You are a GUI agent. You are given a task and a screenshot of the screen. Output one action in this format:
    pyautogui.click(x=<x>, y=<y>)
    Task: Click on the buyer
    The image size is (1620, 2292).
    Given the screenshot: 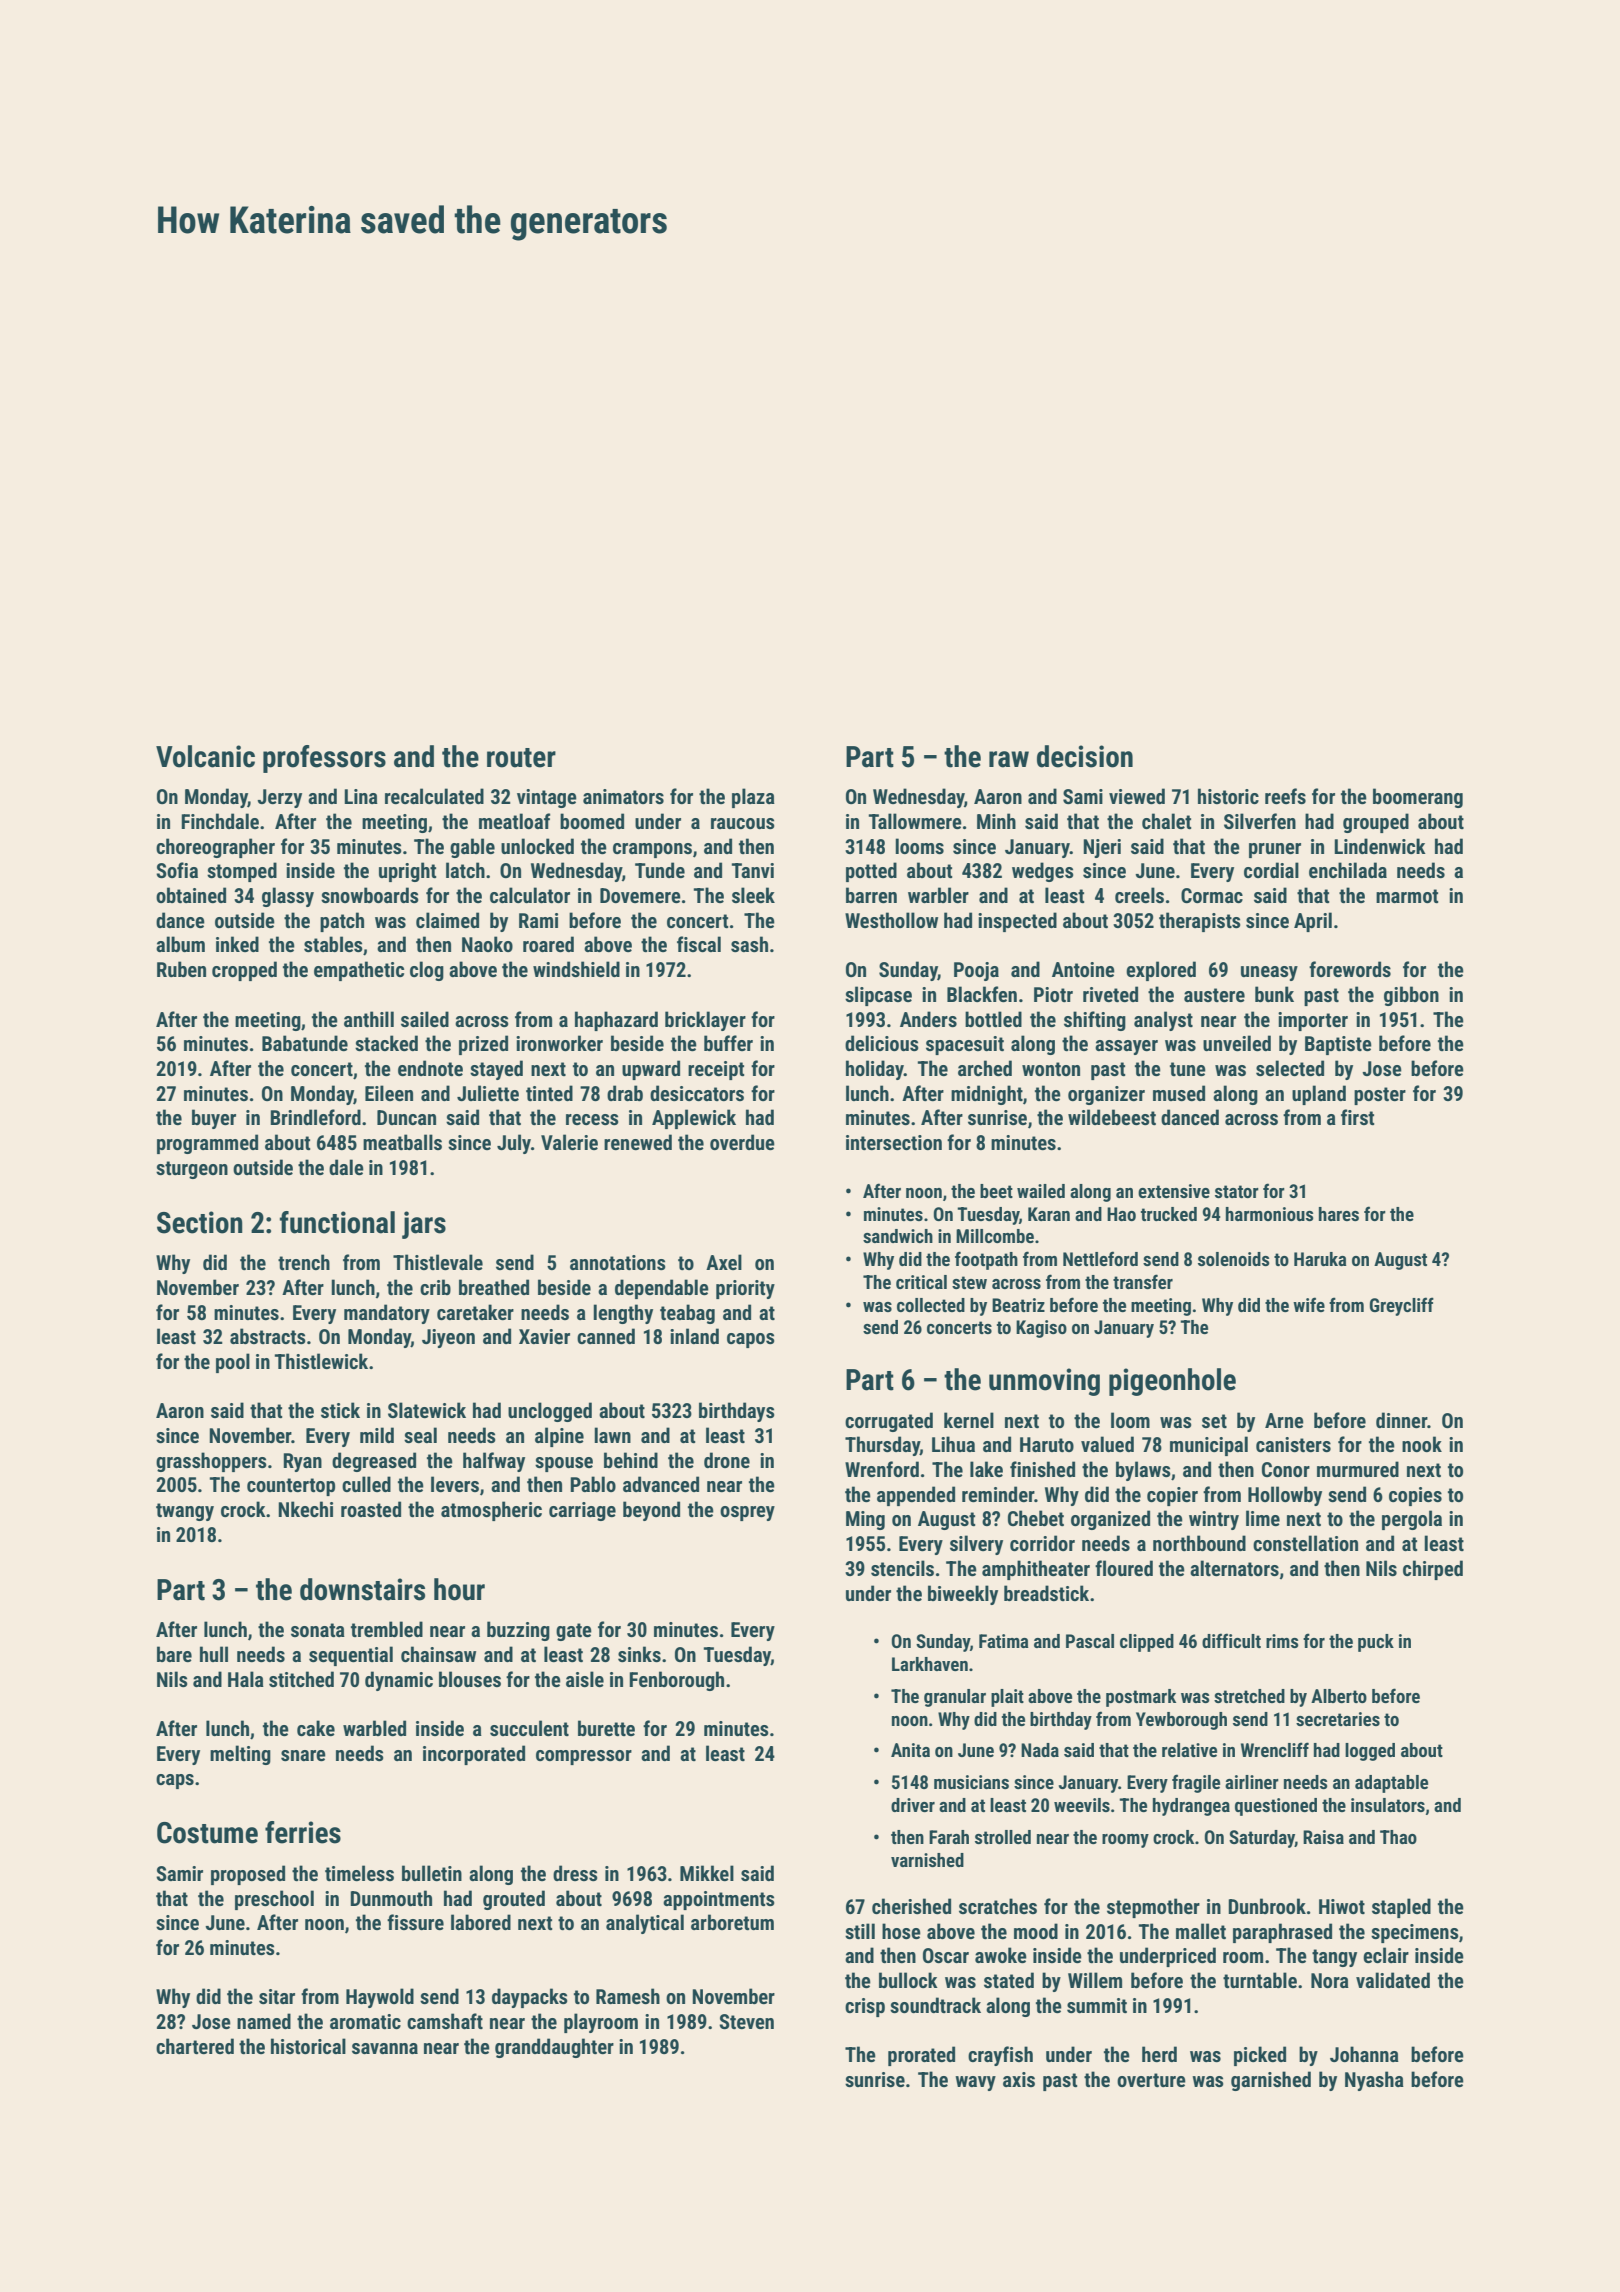 What is the action you would take?
    pyautogui.click(x=214, y=1119)
